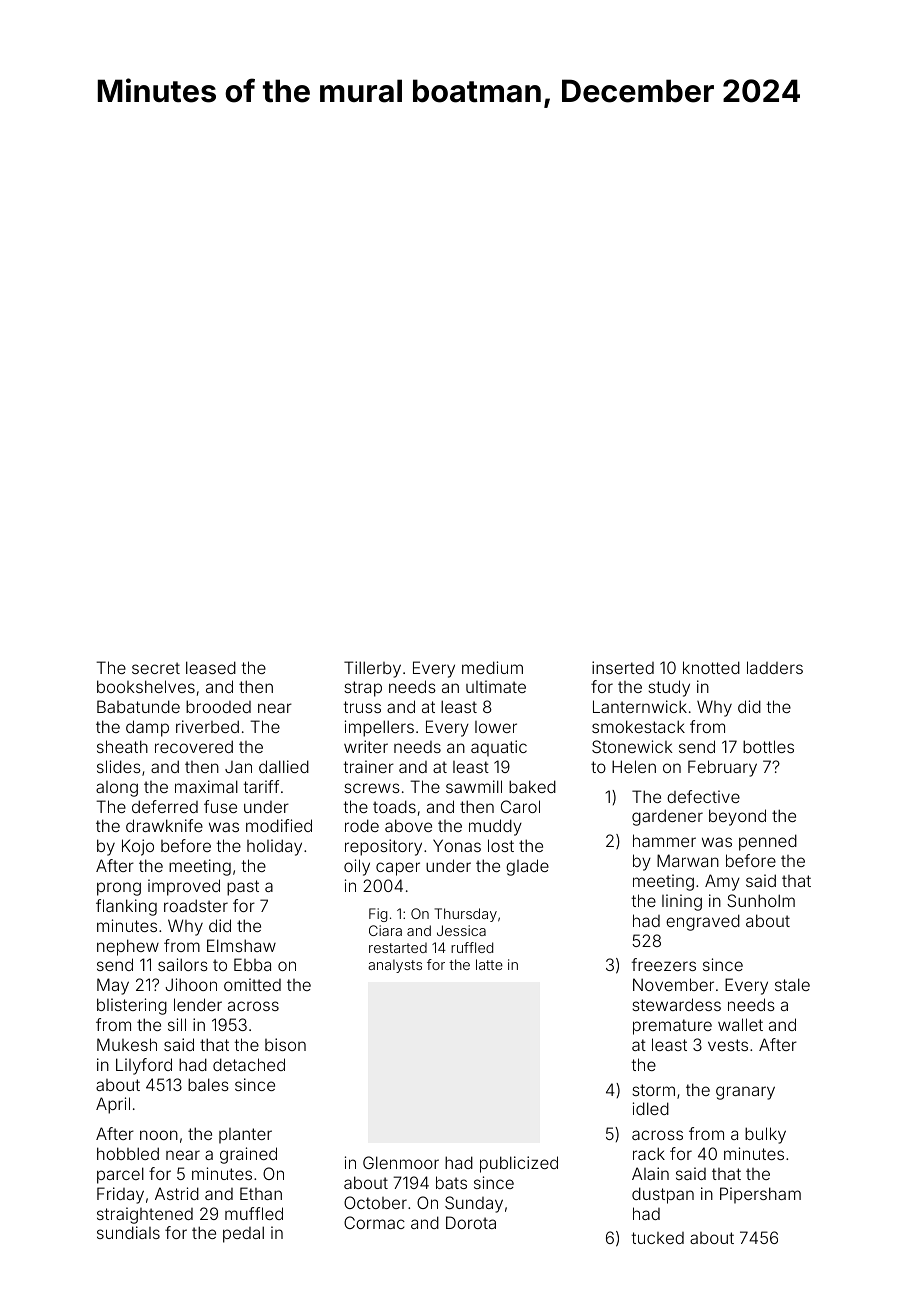 The image size is (908, 1316). Describe the element at coordinates (499, 748) in the image. I see `aquatic` at that location.
